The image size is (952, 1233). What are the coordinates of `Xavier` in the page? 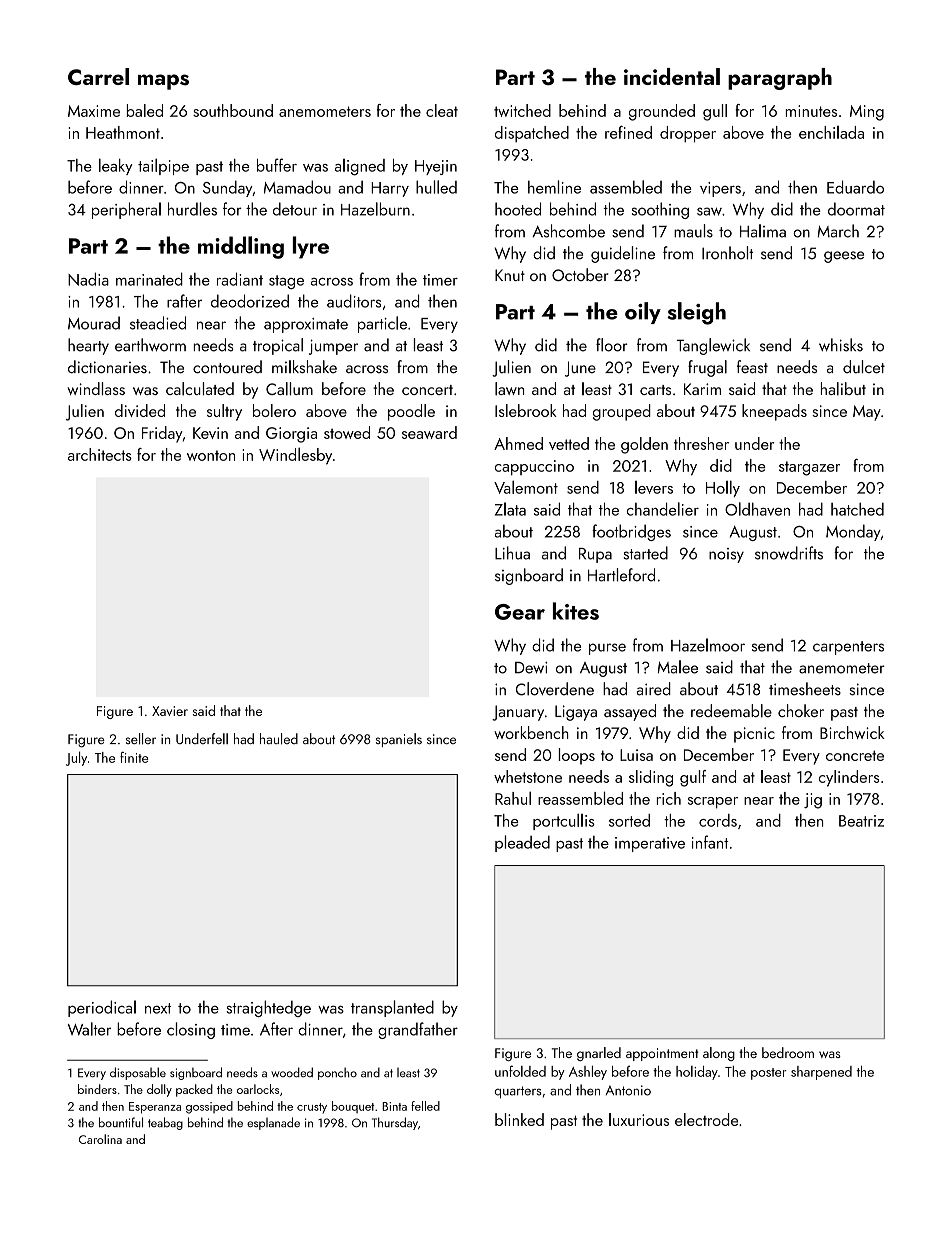 It's located at (170, 711).
